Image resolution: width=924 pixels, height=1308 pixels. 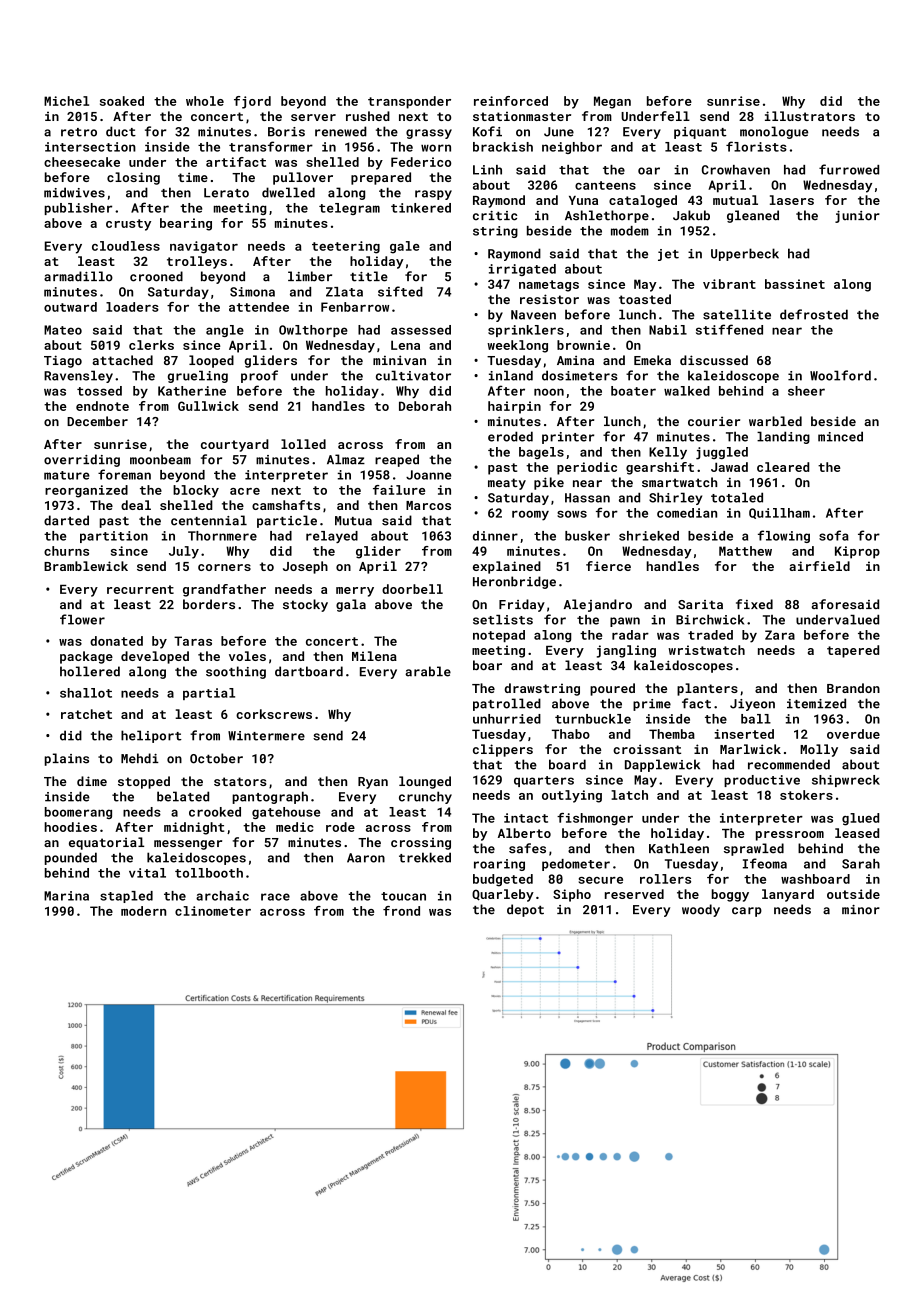 What do you see at coordinates (806, 391) in the screenshot?
I see `sheer` at bounding box center [806, 391].
